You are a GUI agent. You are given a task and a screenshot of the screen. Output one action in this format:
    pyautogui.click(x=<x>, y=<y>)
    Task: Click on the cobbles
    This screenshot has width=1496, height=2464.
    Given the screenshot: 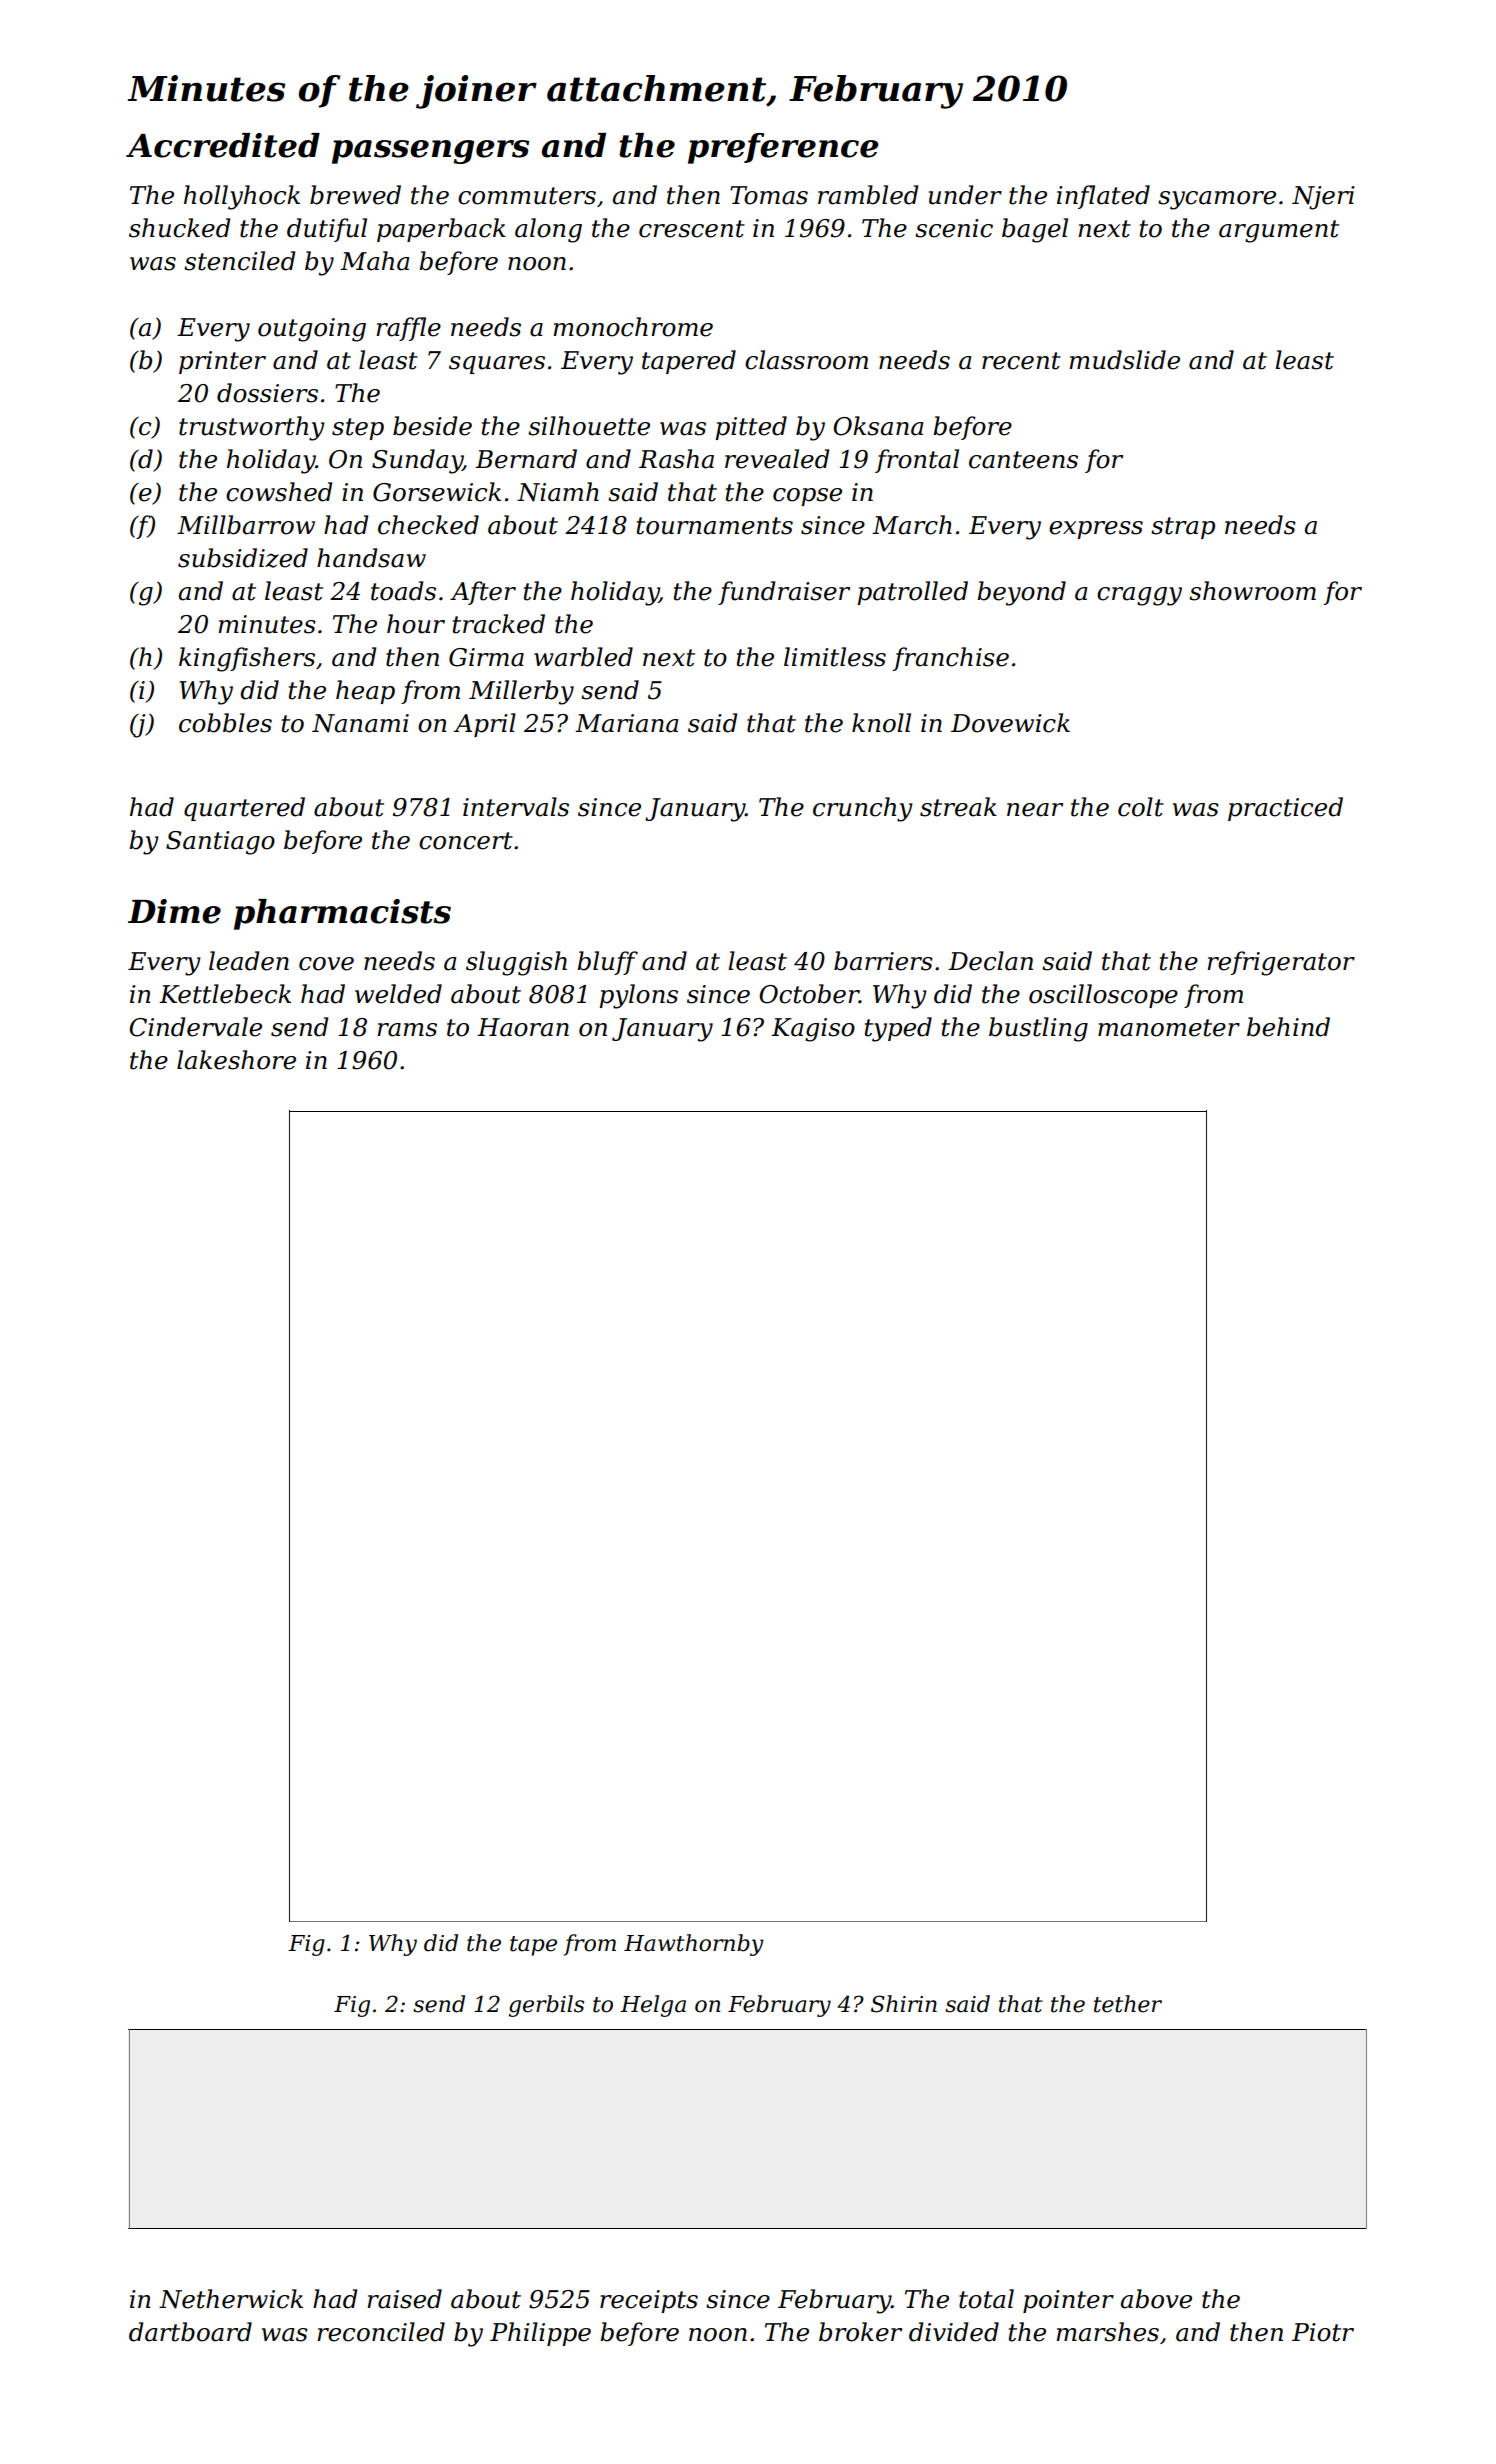 What is the action you would take?
    pyautogui.click(x=225, y=723)
